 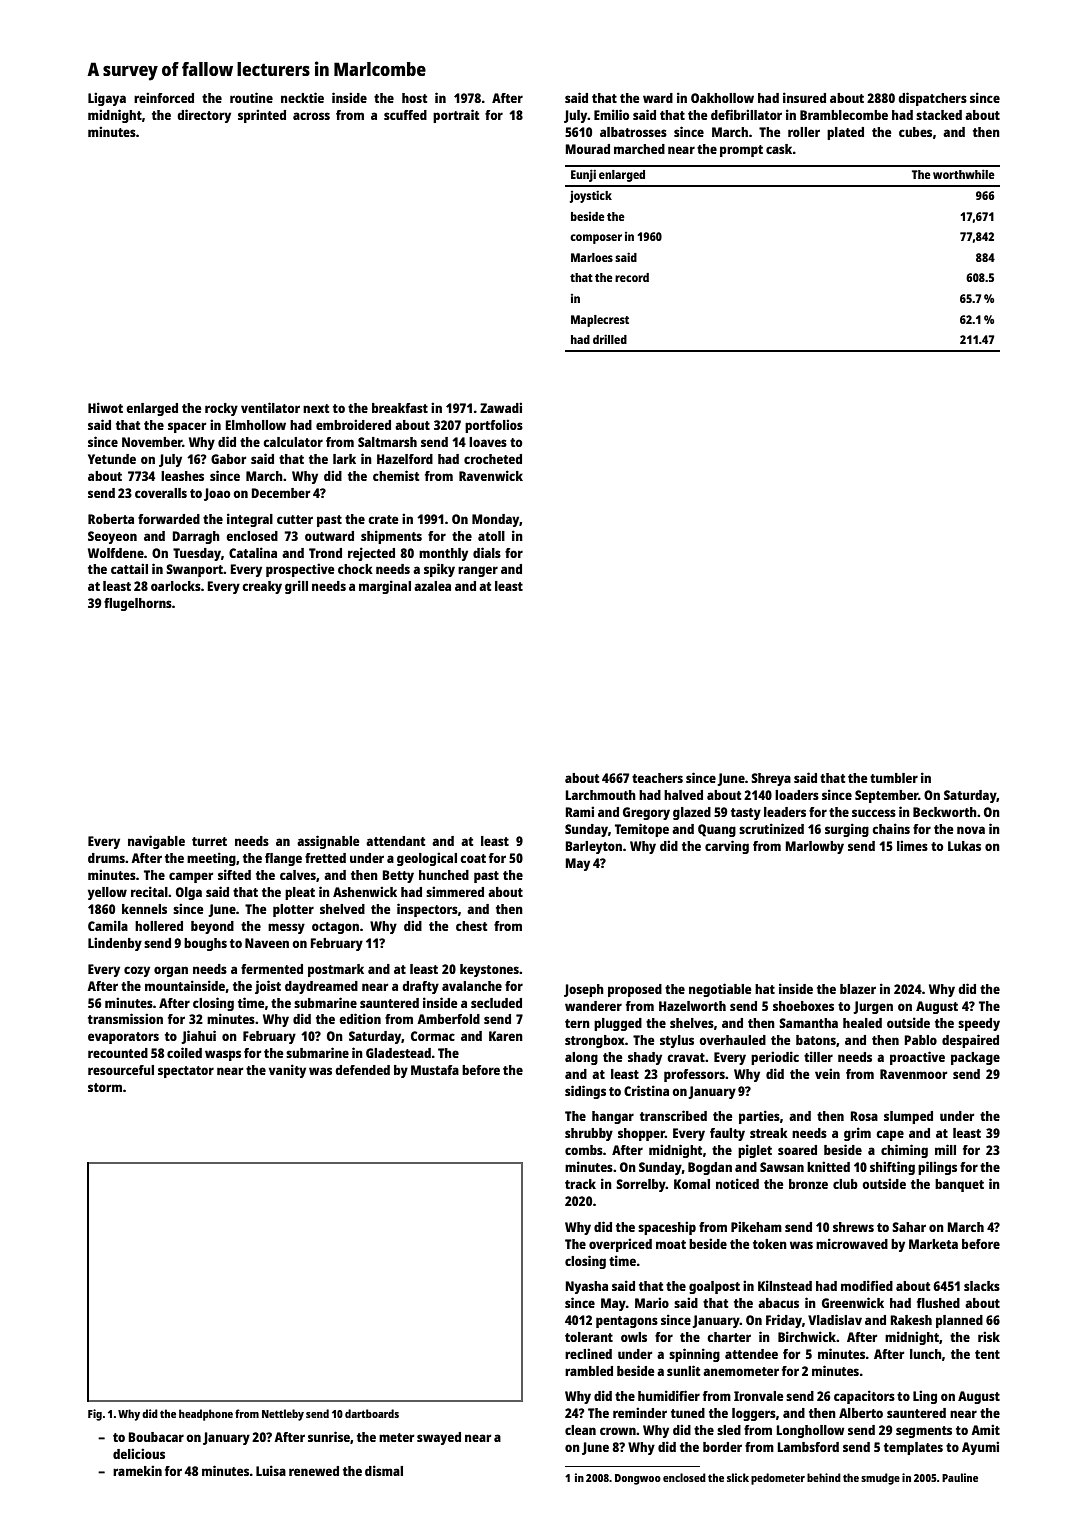 What do you see at coordinates (209, 841) in the image?
I see `turret` at bounding box center [209, 841].
